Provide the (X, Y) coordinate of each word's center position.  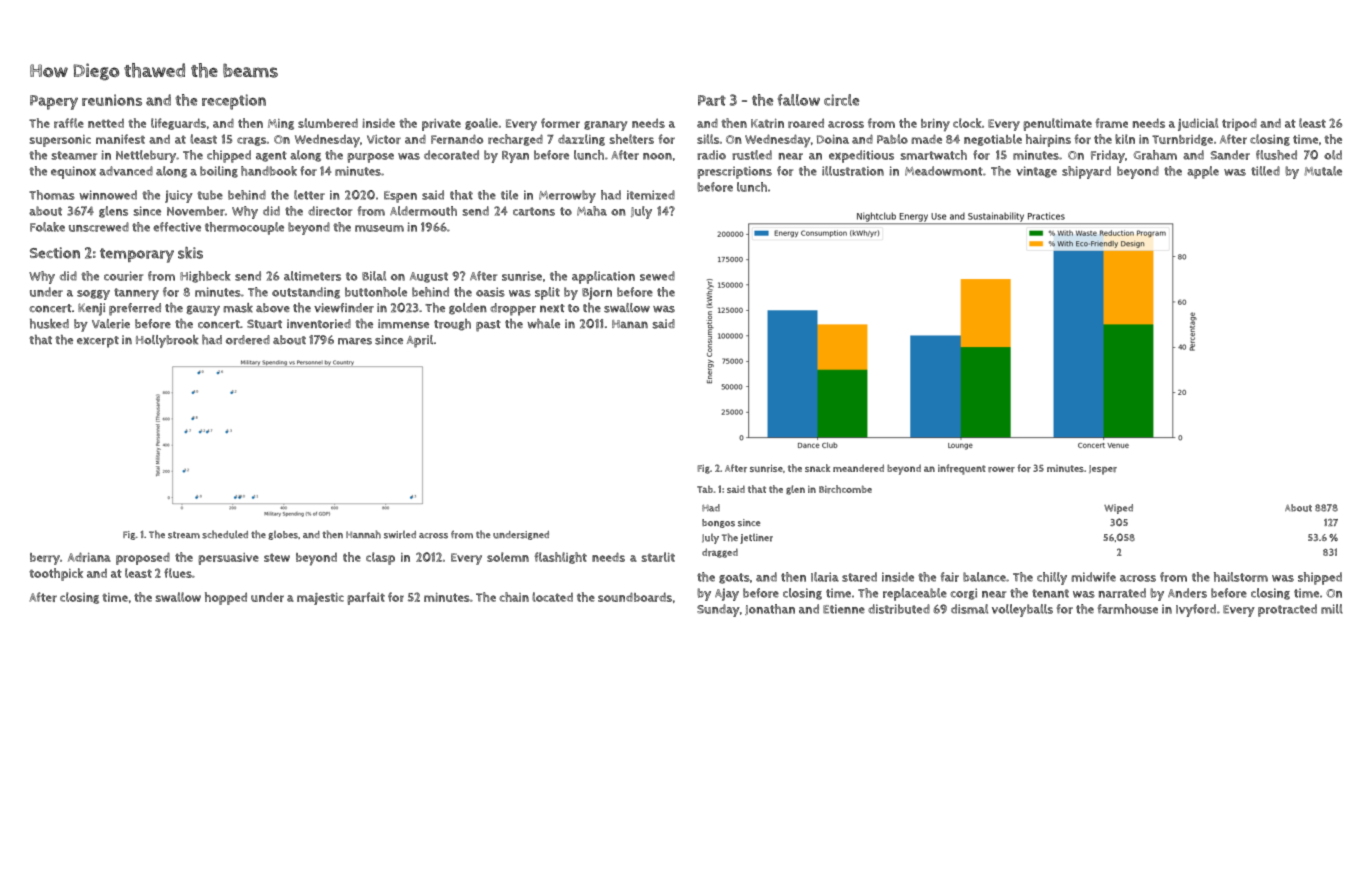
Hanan (630, 324)
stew (277, 557)
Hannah (363, 534)
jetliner (756, 539)
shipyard (1086, 172)
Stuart (264, 324)
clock (967, 123)
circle (841, 100)
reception (234, 102)
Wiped (1118, 509)
